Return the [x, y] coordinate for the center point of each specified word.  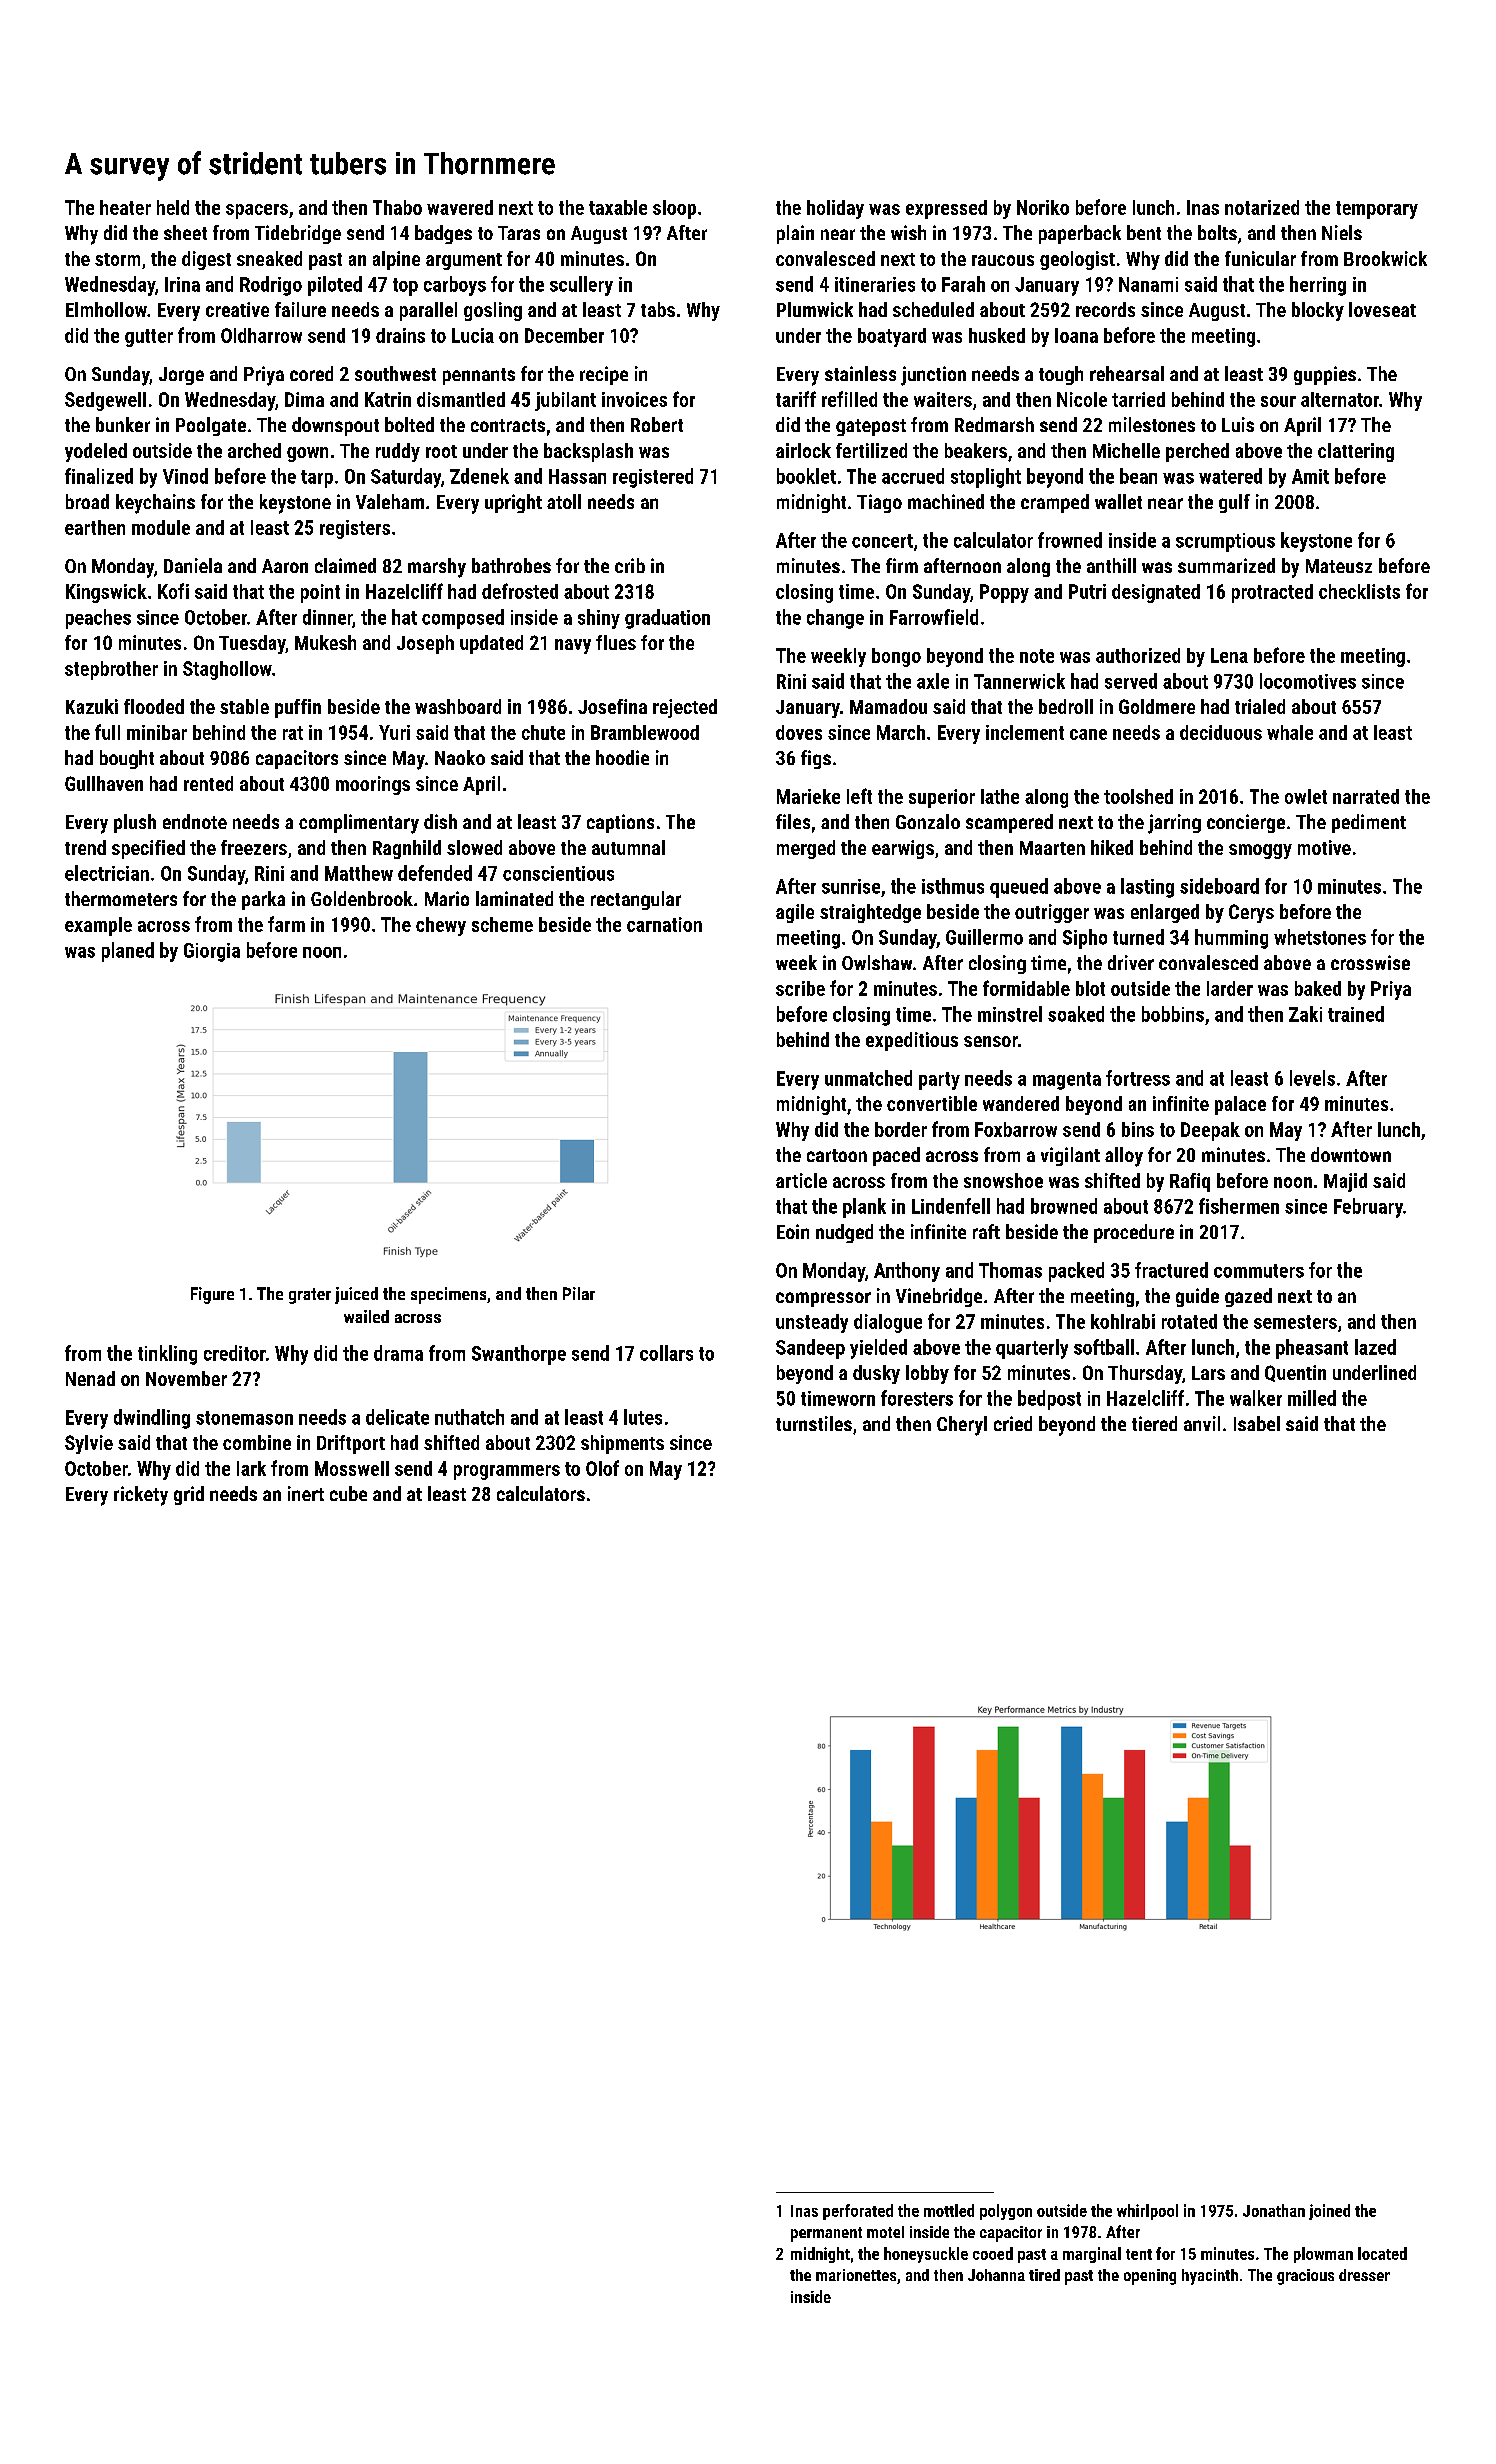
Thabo [397, 207]
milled [1312, 1398]
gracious [1305, 2277]
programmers [507, 1472]
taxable [618, 207]
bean [1138, 476]
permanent [826, 2234]
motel [885, 2232]
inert [306, 1493]
